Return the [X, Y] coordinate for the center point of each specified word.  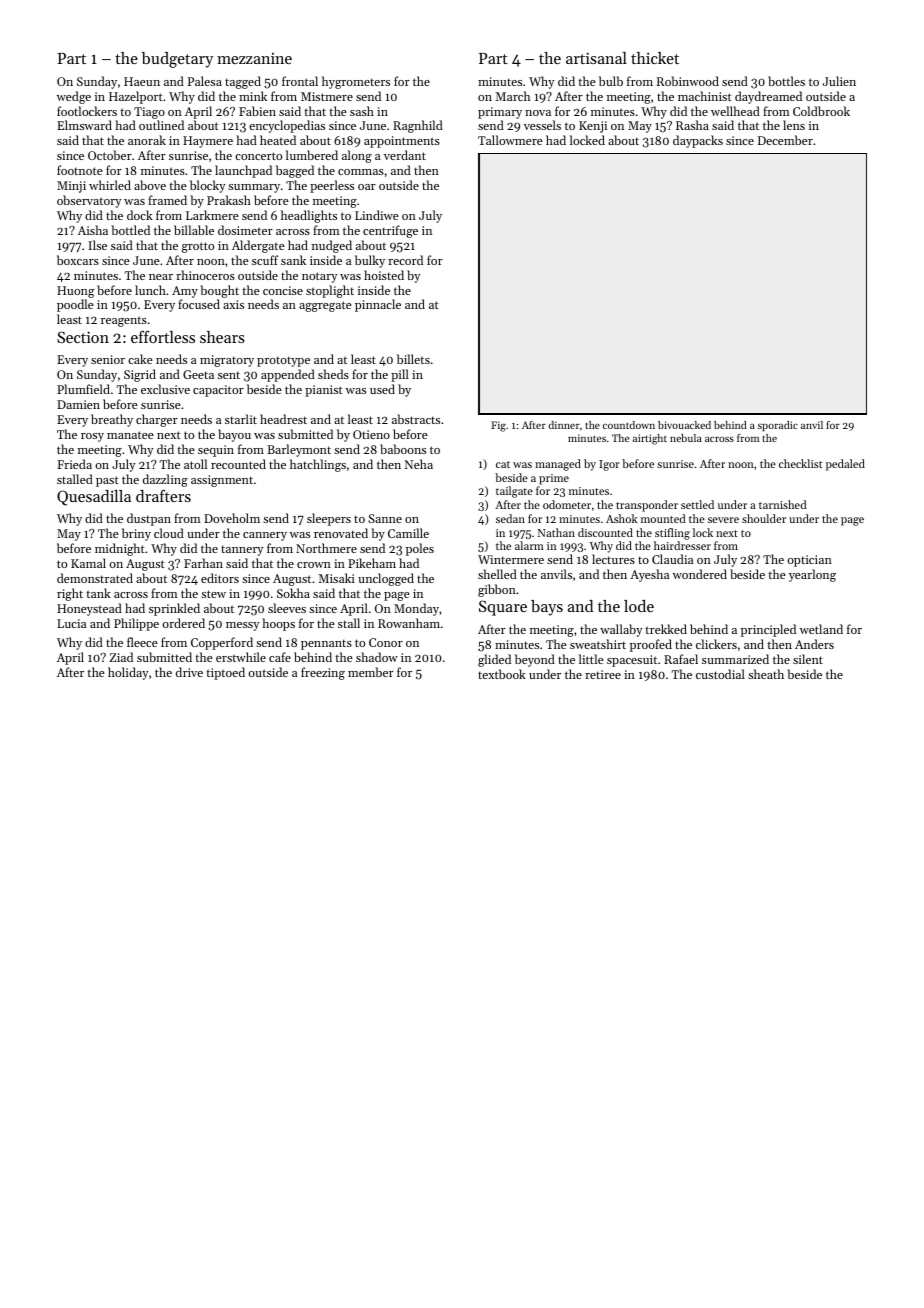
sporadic [778, 426]
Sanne [385, 518]
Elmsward [84, 125]
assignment [222, 481]
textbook [502, 674]
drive [189, 672]
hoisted [384, 275]
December [785, 140]
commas [361, 172]
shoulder [764, 518]
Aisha [93, 230]
